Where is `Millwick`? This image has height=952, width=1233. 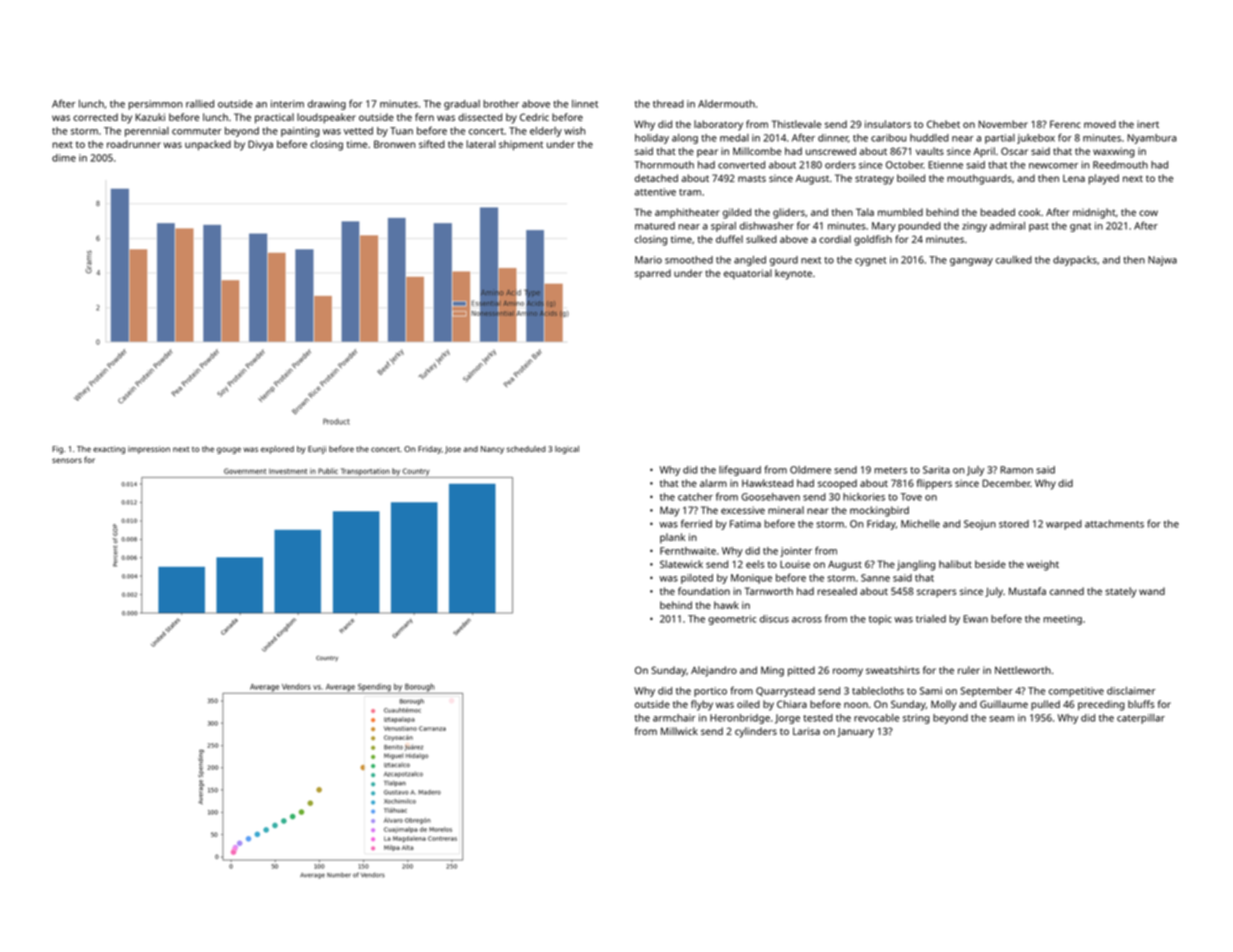
Millwick is located at coordinates (679, 731).
